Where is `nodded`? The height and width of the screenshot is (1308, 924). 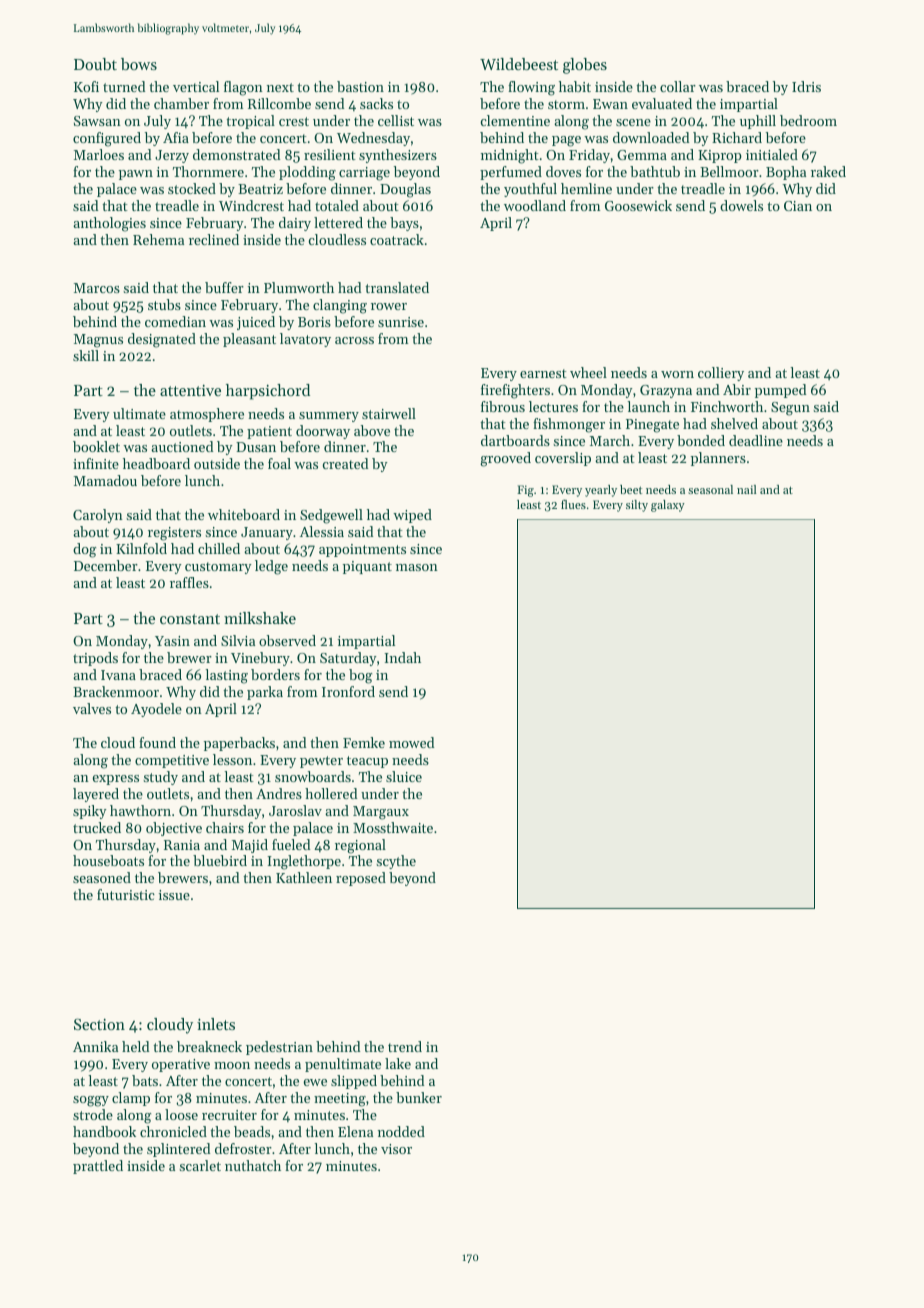 nodded is located at coordinates (401, 1131).
